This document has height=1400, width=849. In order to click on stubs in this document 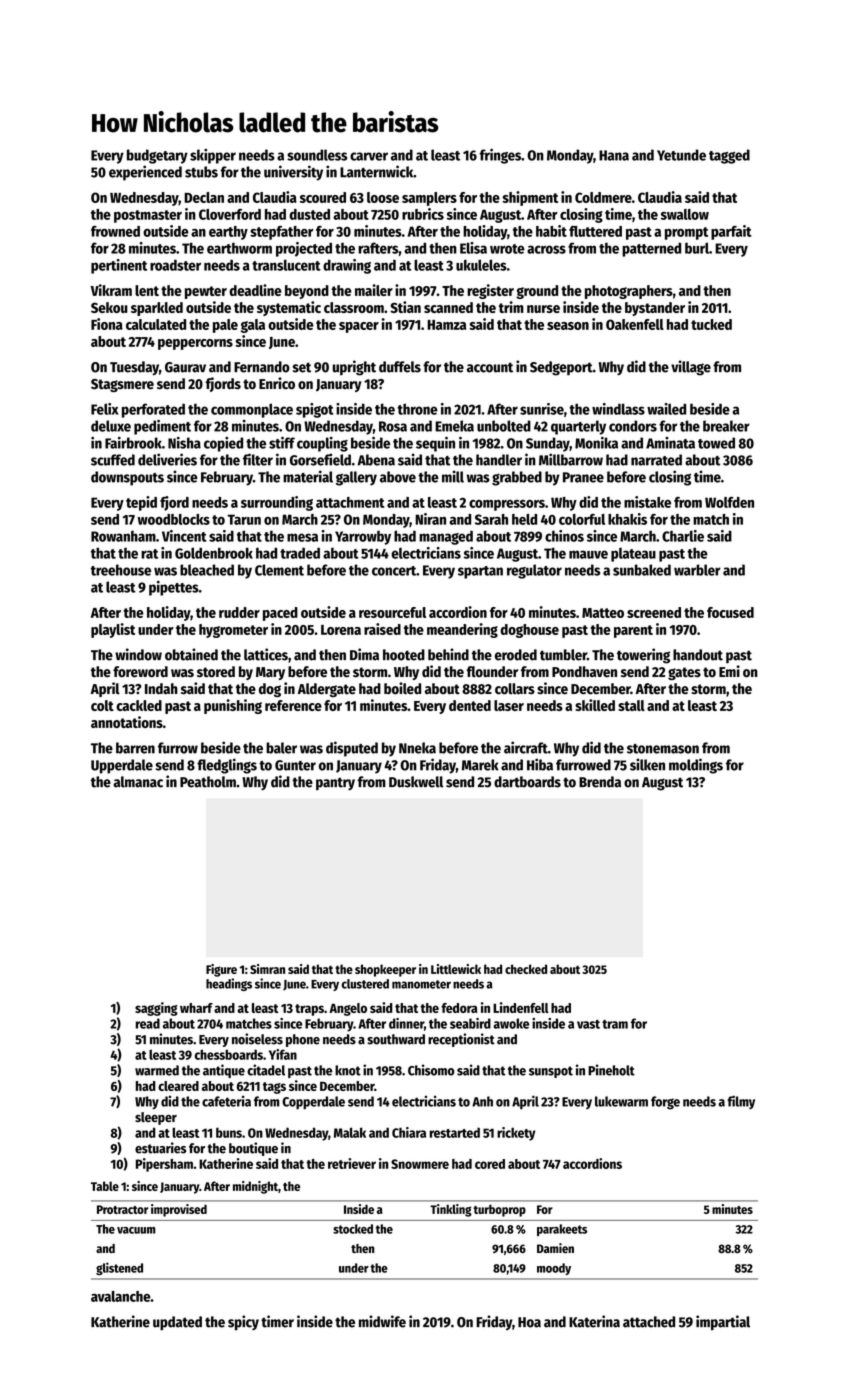, I will do `click(201, 172)`.
